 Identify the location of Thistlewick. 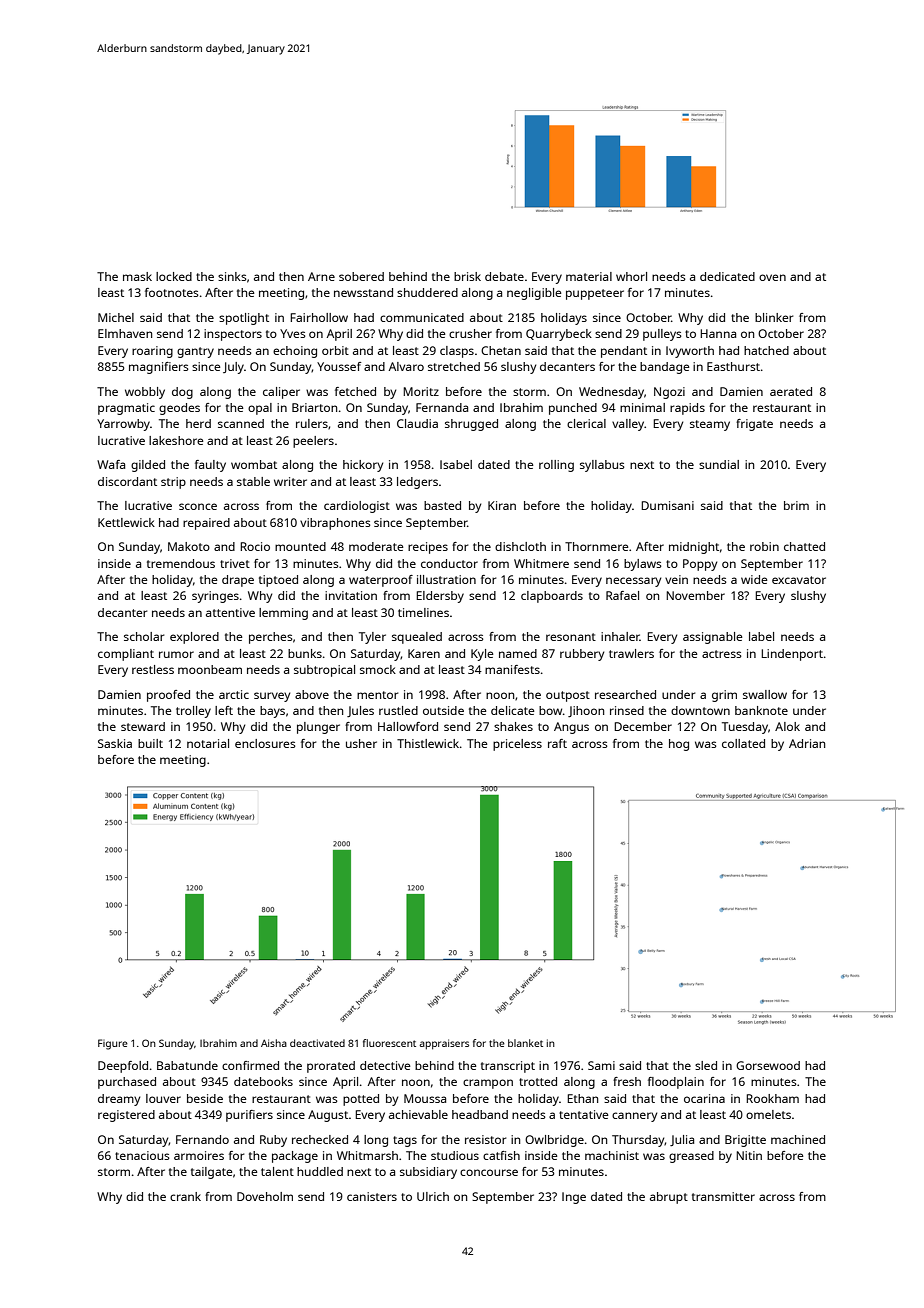
(428, 743).
